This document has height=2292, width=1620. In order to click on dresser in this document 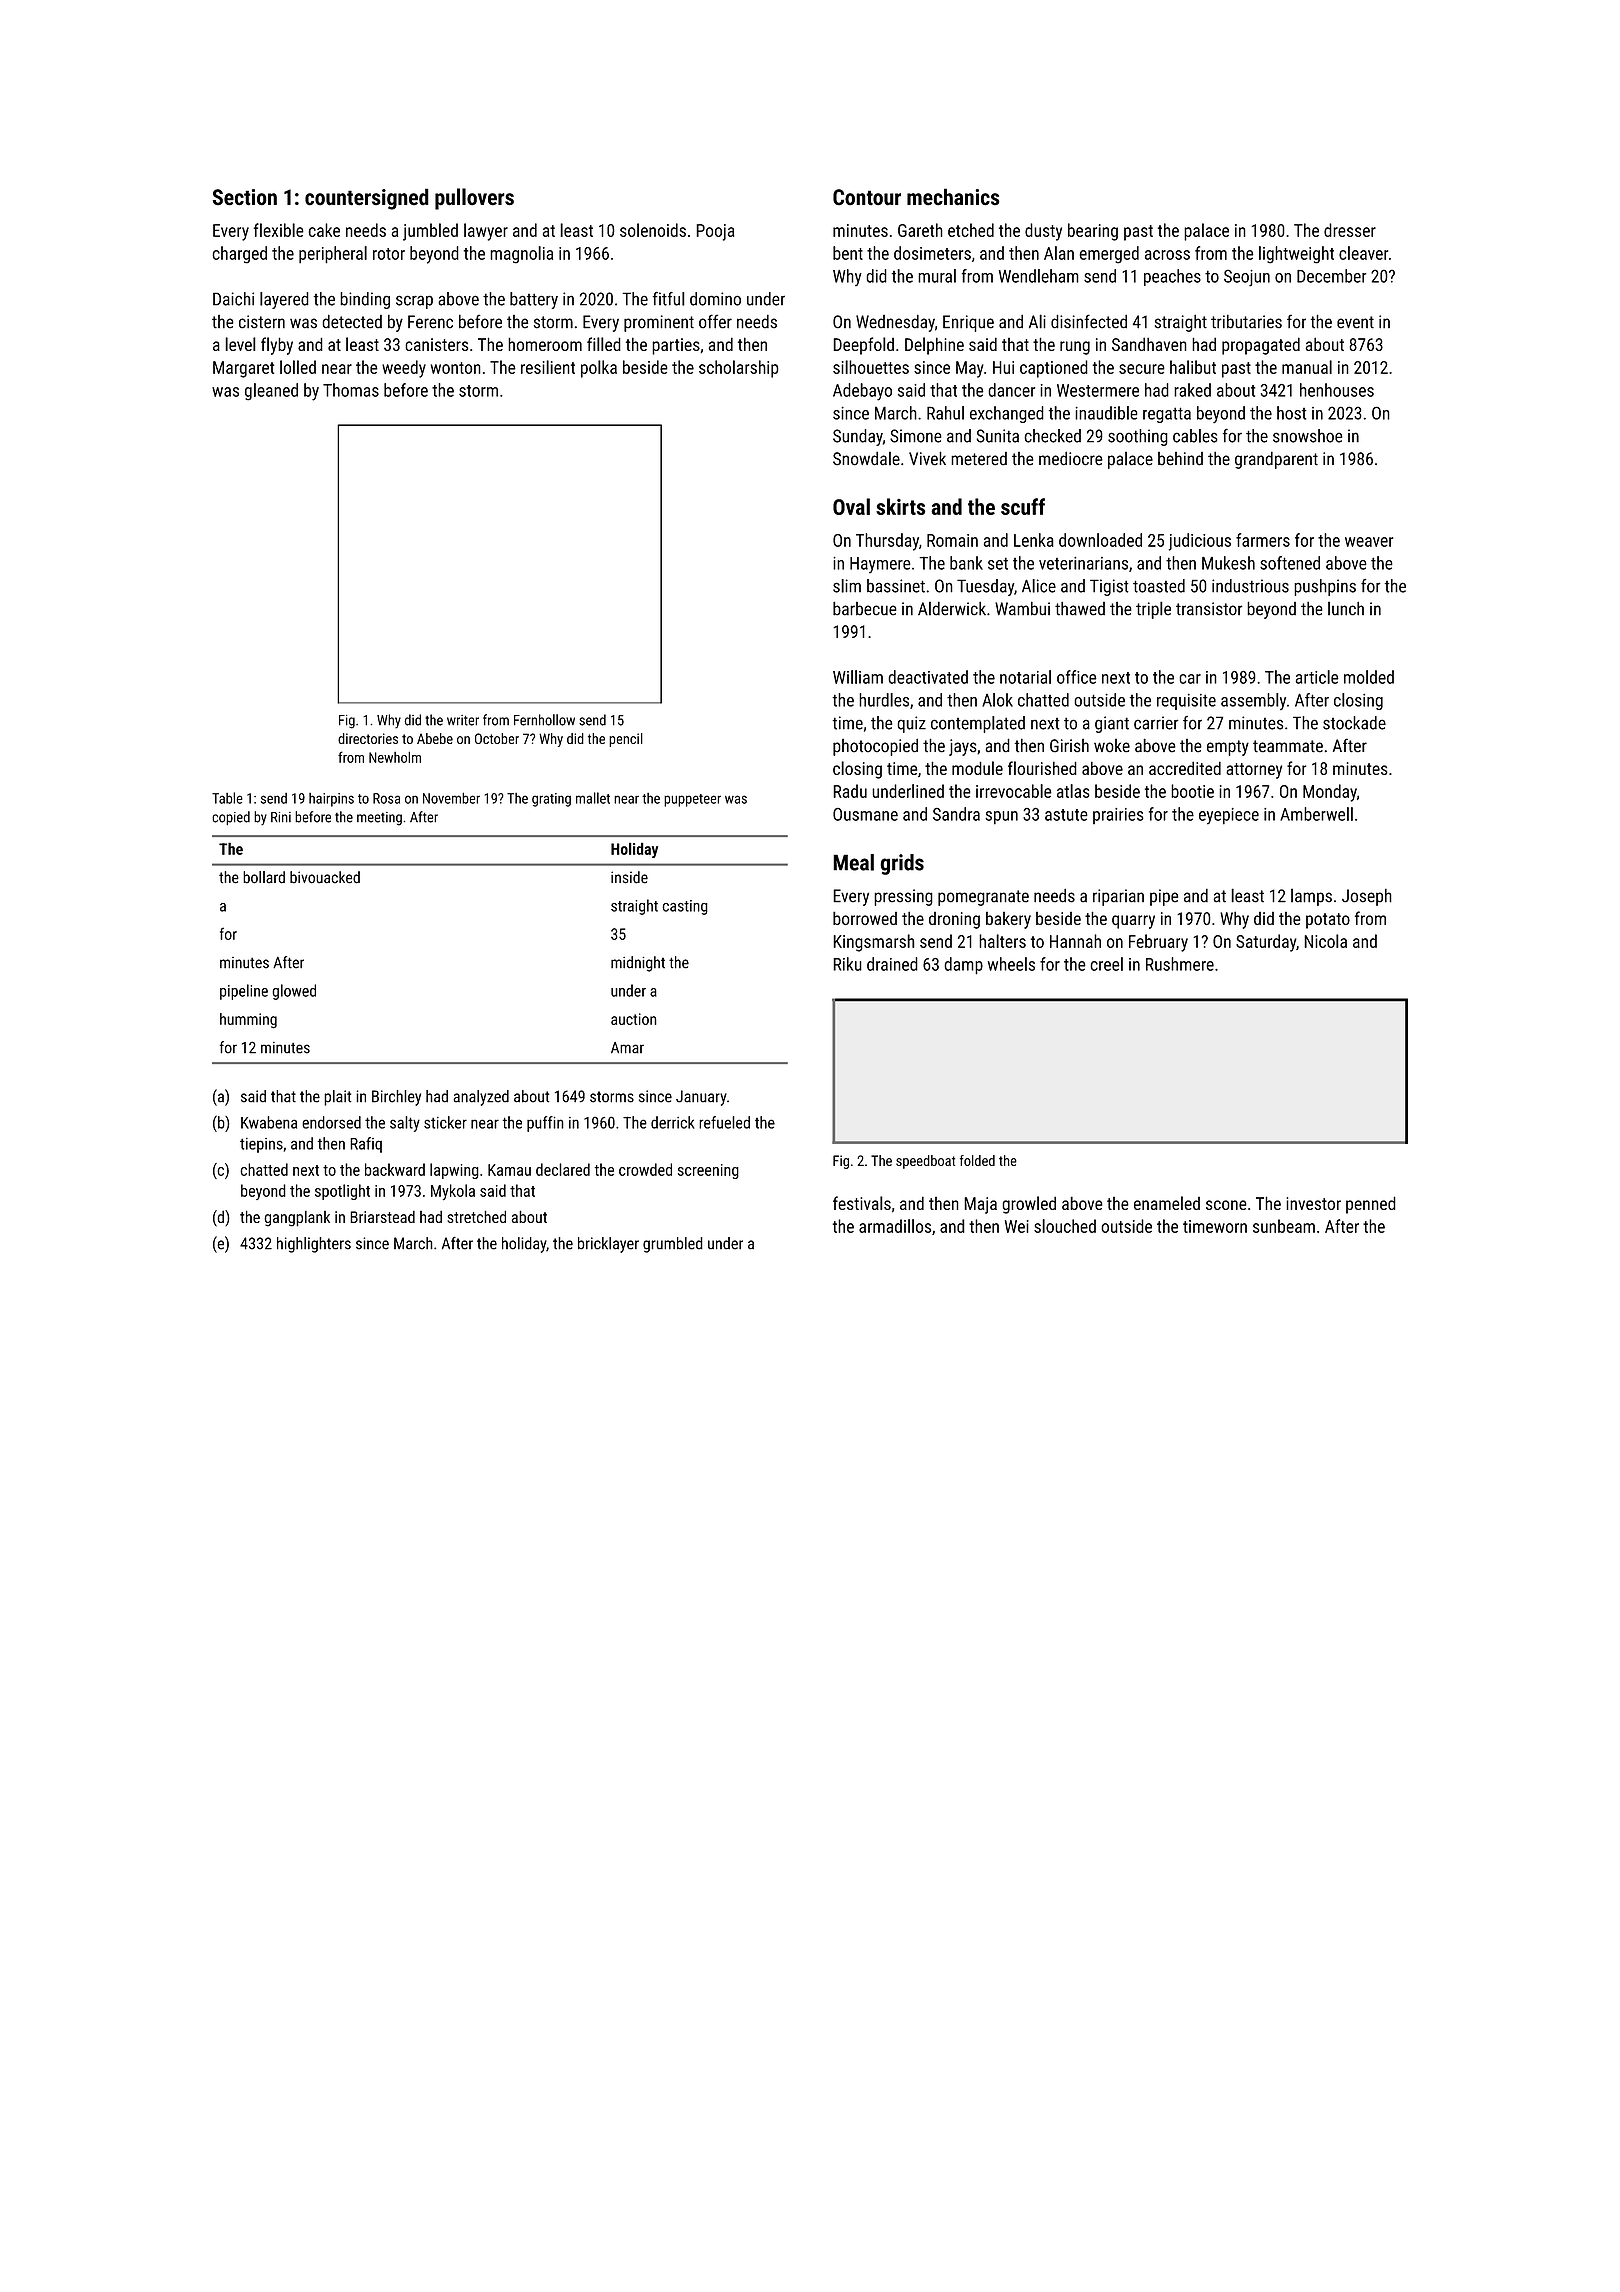, I will do `click(1350, 230)`.
